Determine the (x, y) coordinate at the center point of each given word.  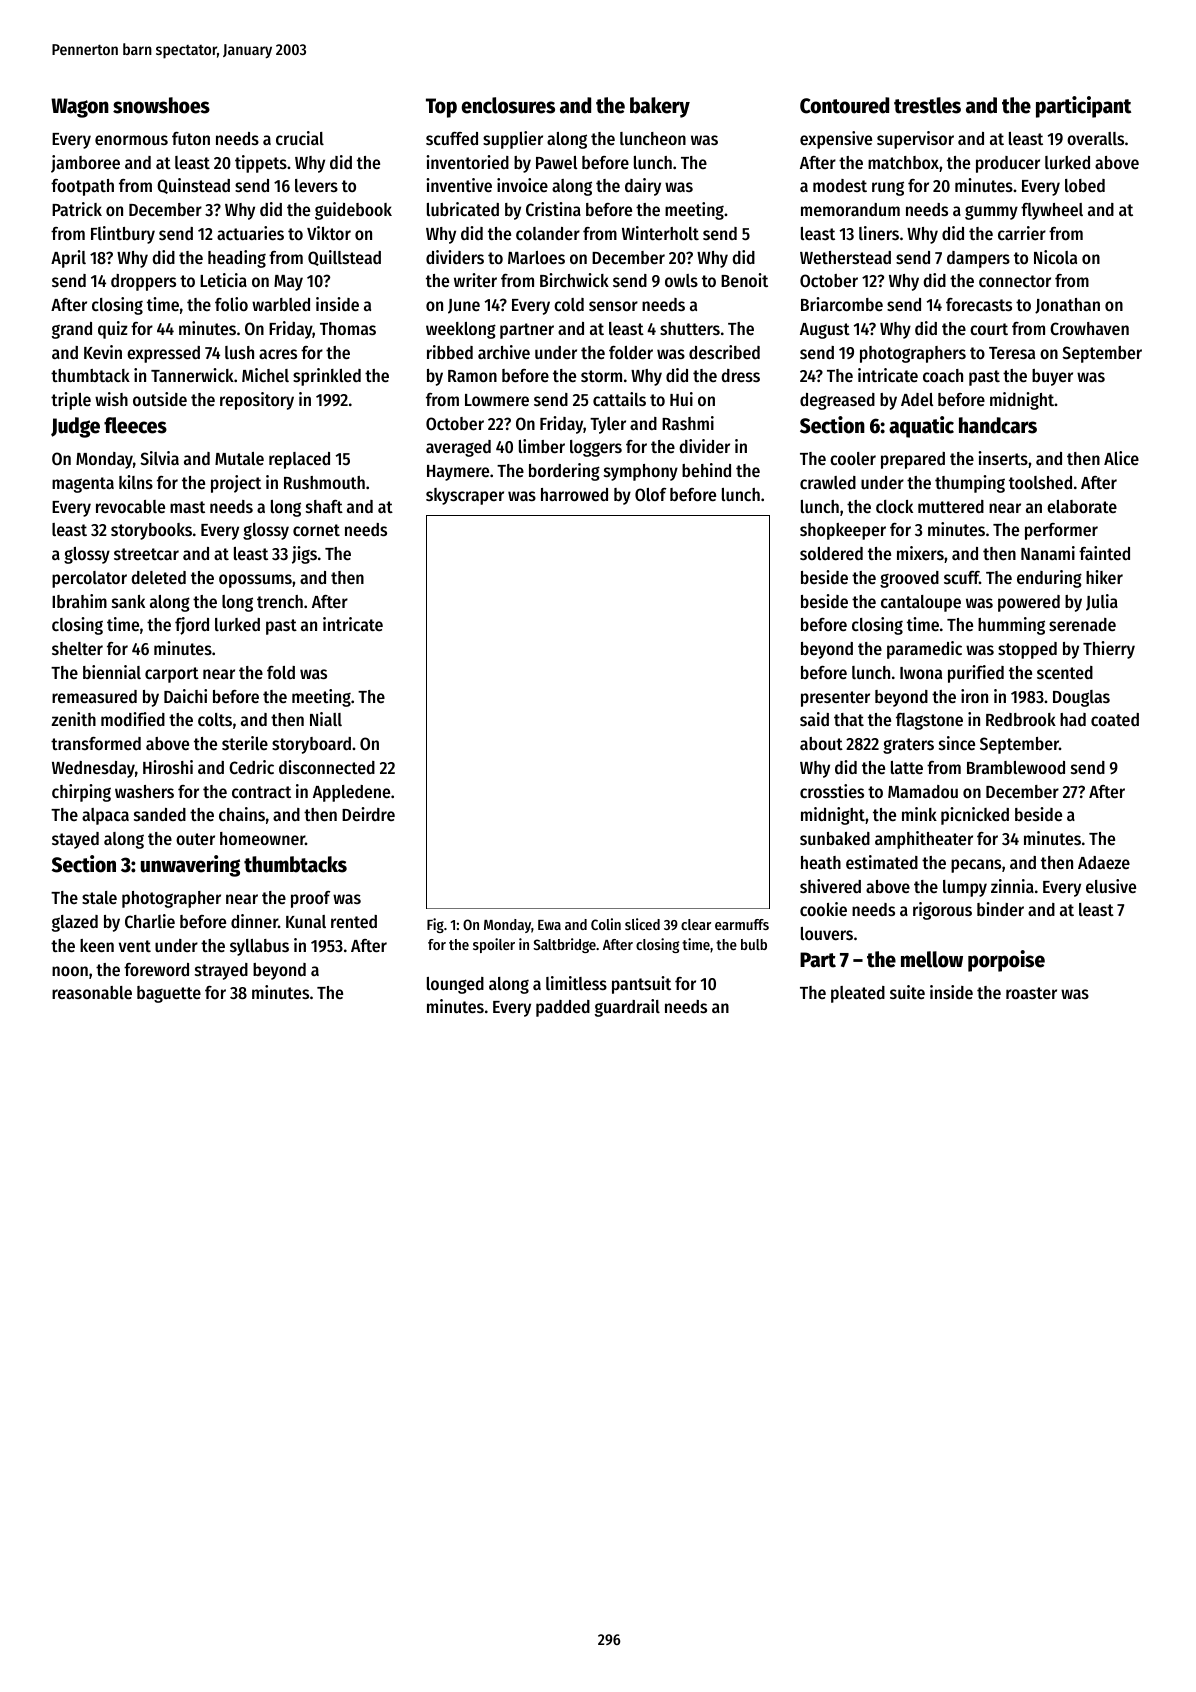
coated (1115, 719)
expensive (836, 140)
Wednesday (93, 769)
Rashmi (688, 423)
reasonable (92, 992)
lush (239, 352)
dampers (978, 259)
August (825, 331)
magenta (83, 485)
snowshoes (161, 105)
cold (569, 304)
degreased (837, 401)
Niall (326, 719)
